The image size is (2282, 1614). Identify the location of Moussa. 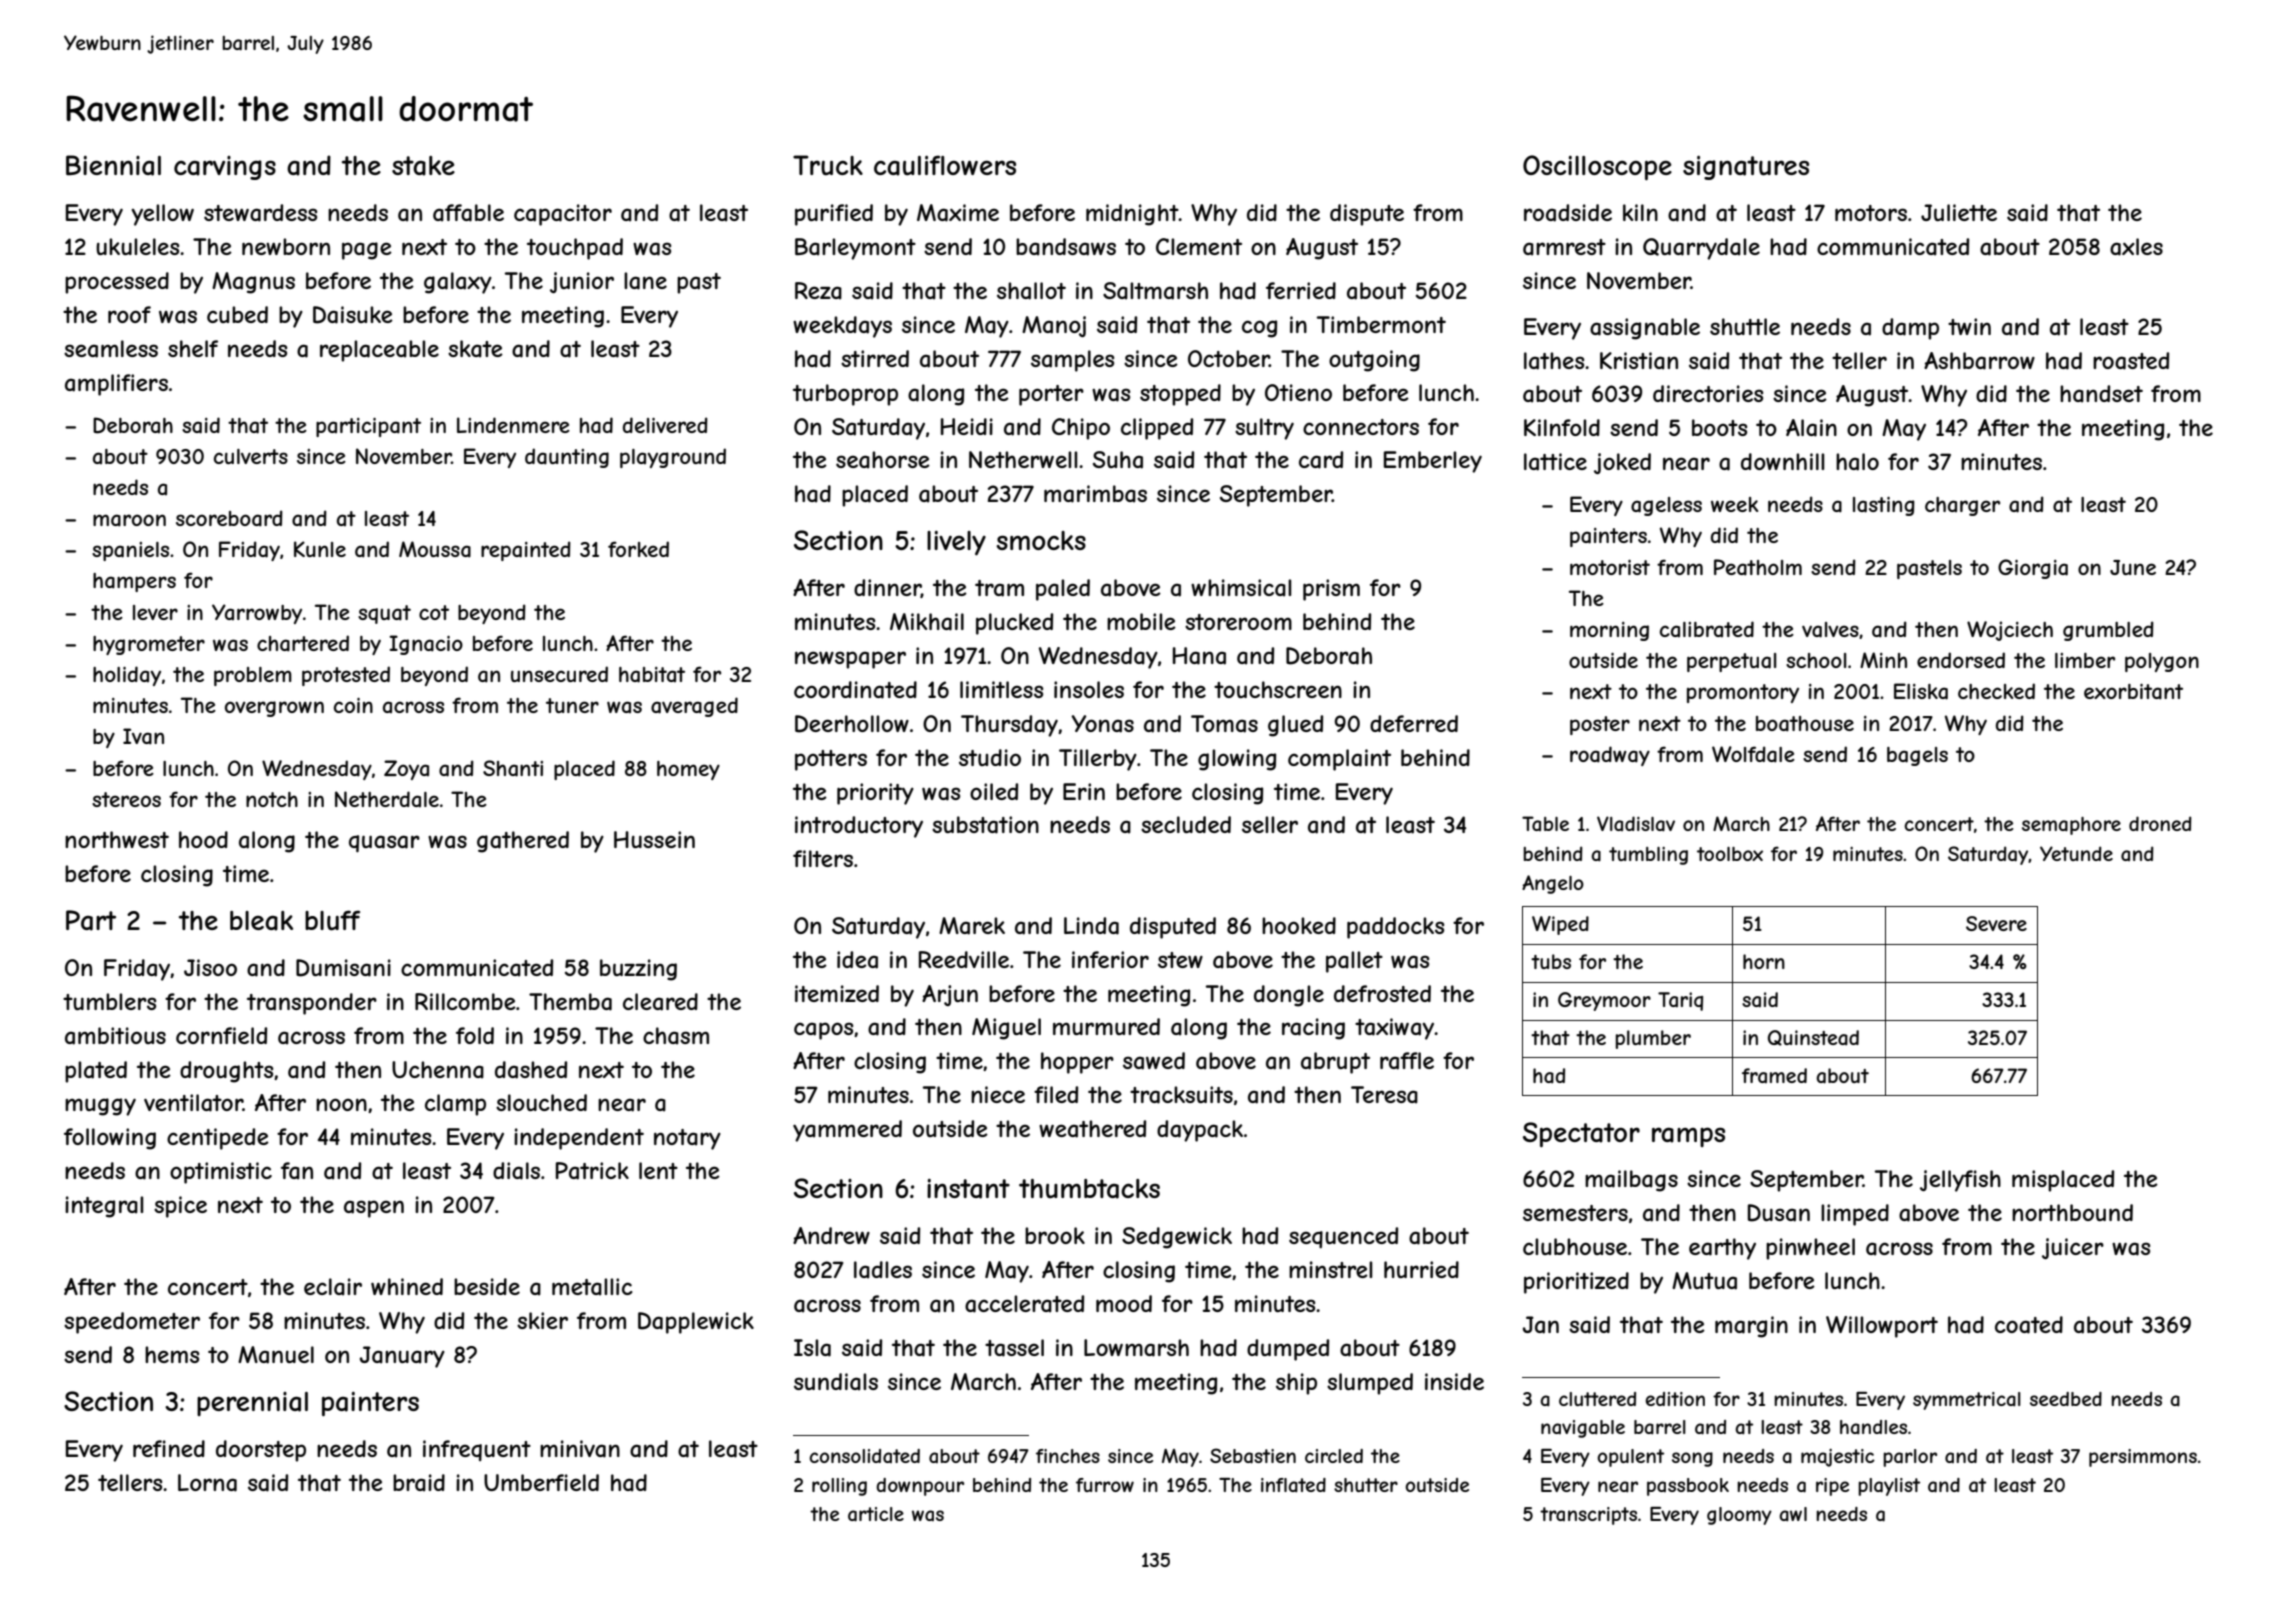
(435, 549).
